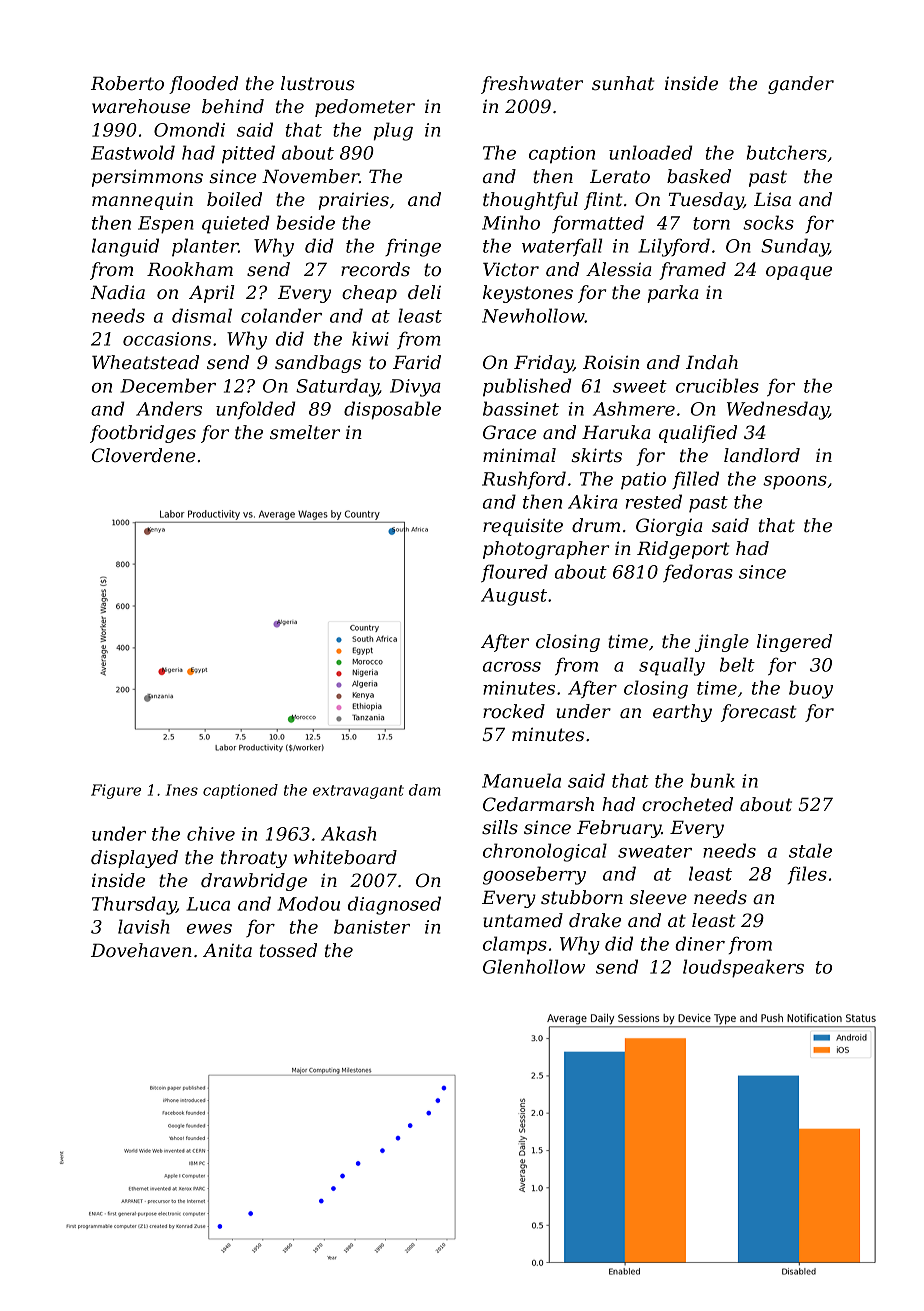 The height and width of the image is (1311, 924). I want to click on flooded, so click(203, 85).
